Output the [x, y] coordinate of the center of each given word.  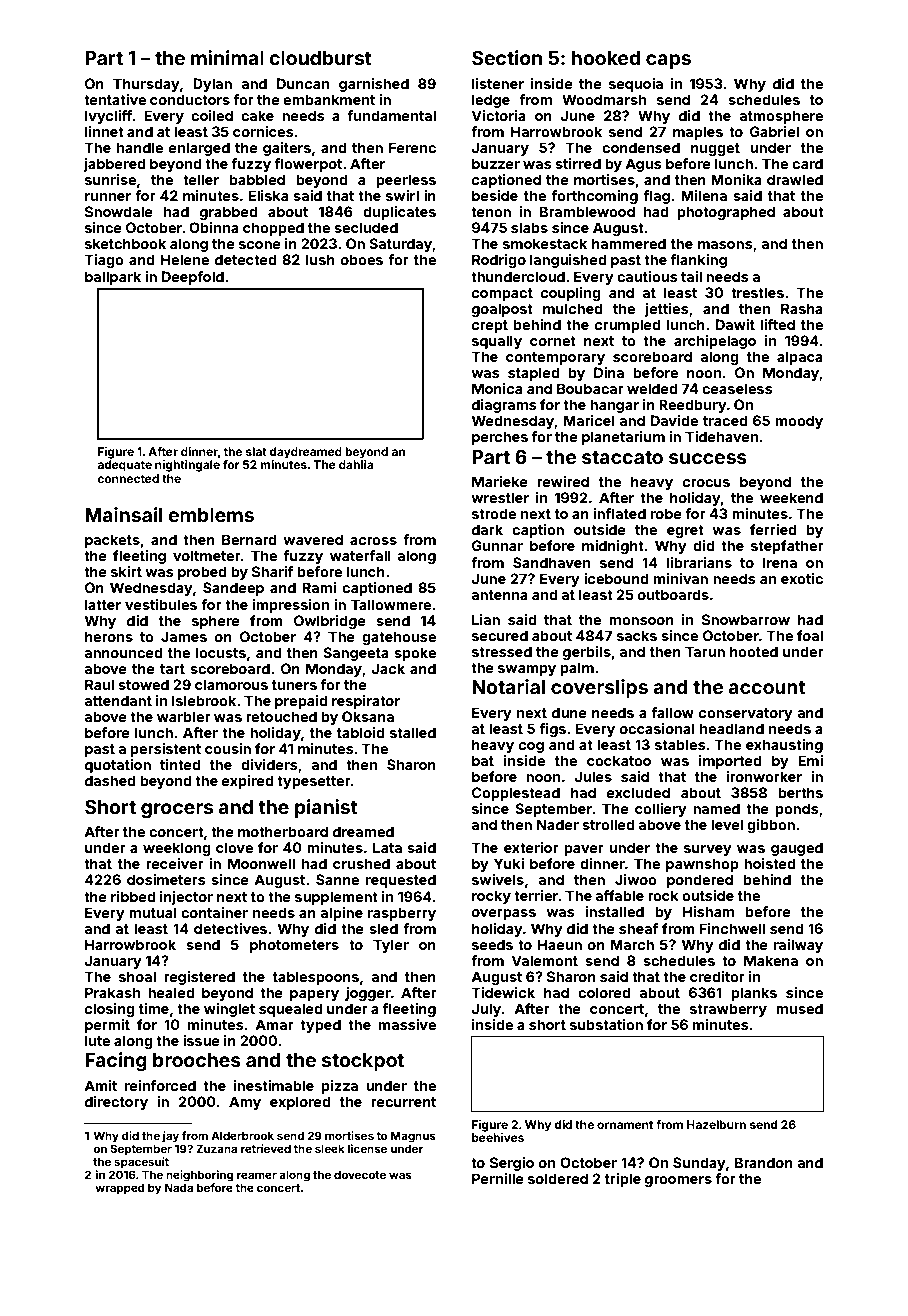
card [807, 163]
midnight [613, 547]
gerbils [587, 653]
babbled [257, 179]
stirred [578, 163]
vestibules [161, 604]
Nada [179, 1187]
